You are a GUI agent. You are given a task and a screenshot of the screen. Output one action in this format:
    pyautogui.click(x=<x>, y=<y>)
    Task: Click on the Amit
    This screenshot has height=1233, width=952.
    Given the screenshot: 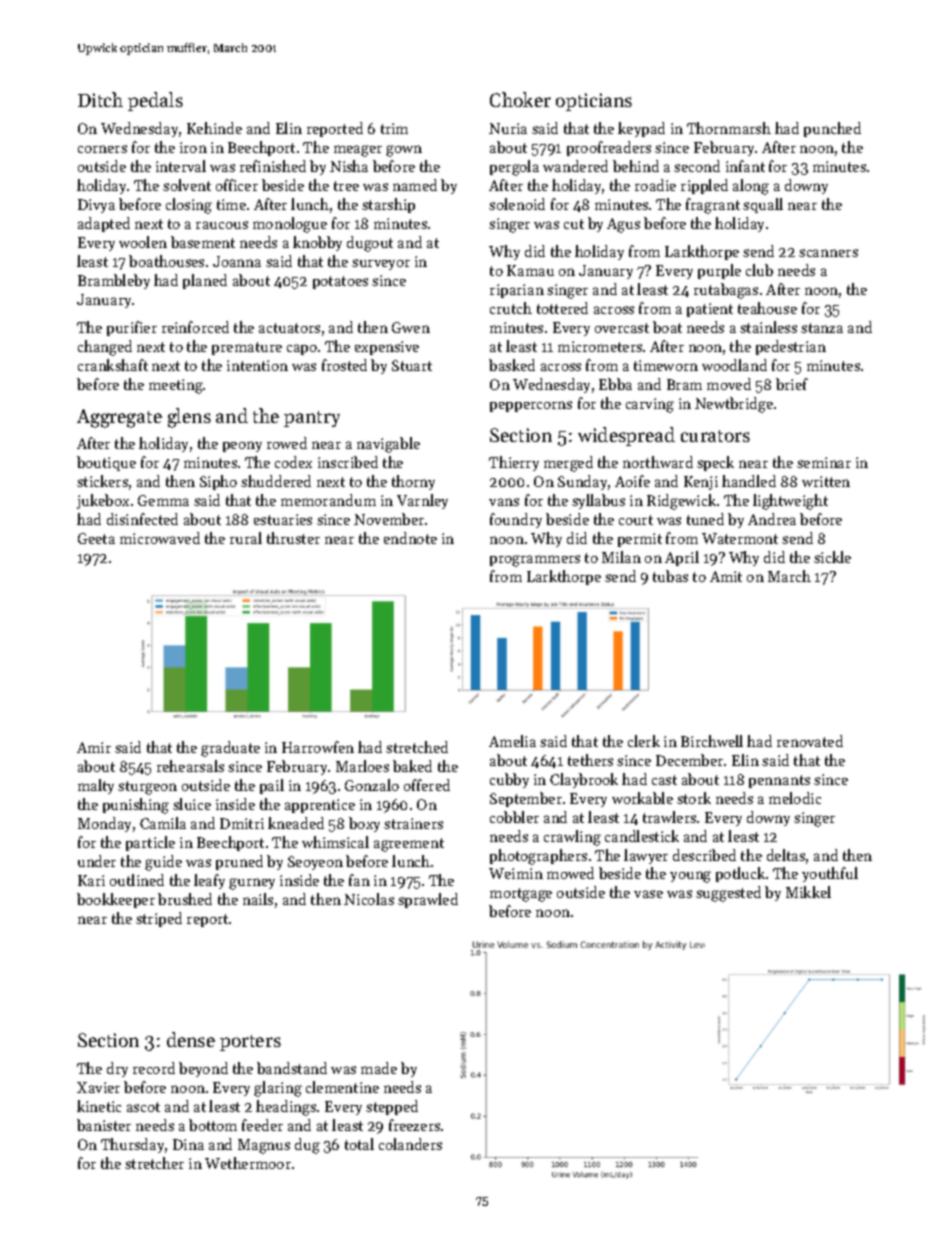 What is the action you would take?
    pyautogui.click(x=726, y=576)
